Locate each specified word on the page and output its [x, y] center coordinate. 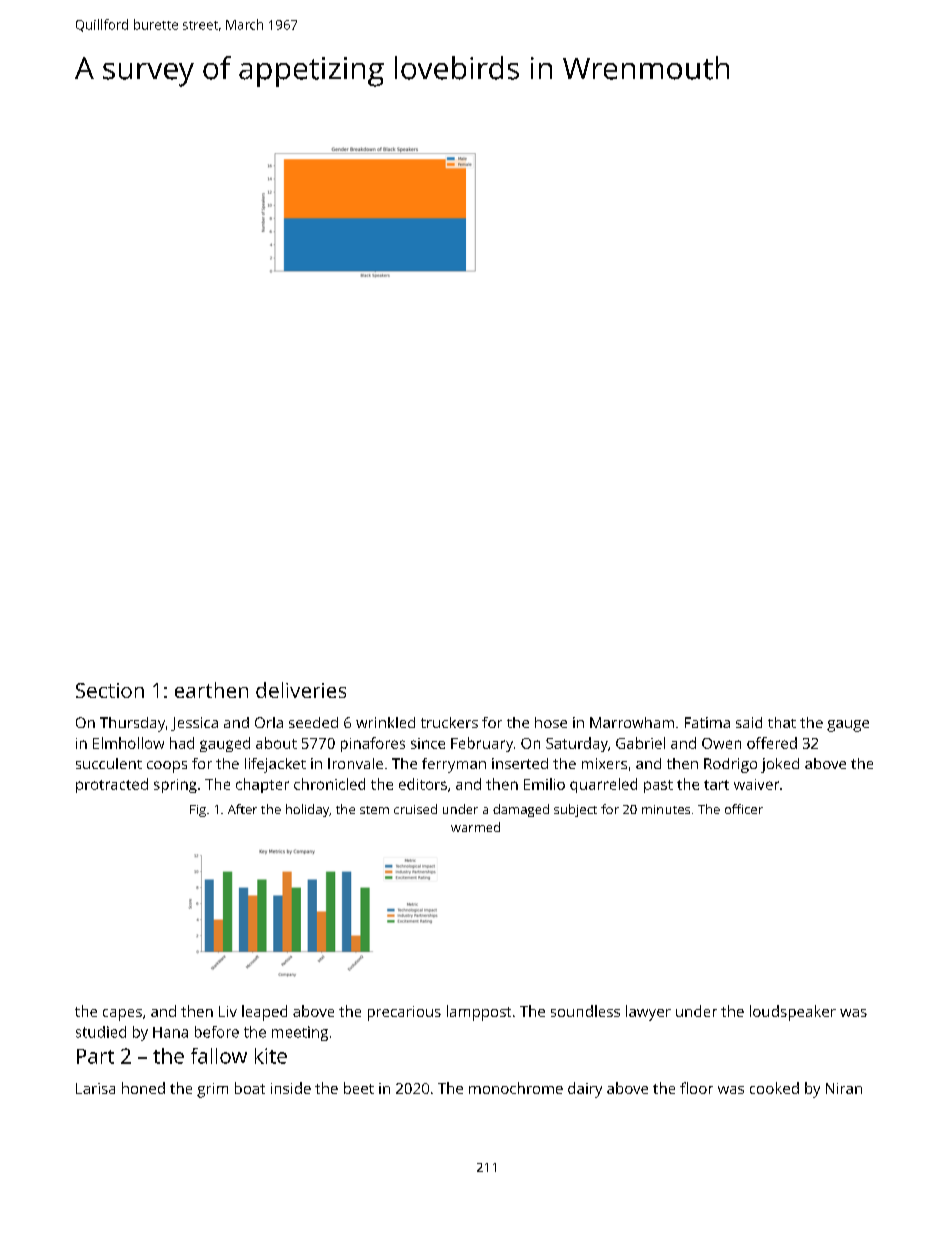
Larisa [95, 1088]
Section [110, 690]
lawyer [648, 1013]
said [749, 722]
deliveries [301, 690]
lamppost [479, 1013]
